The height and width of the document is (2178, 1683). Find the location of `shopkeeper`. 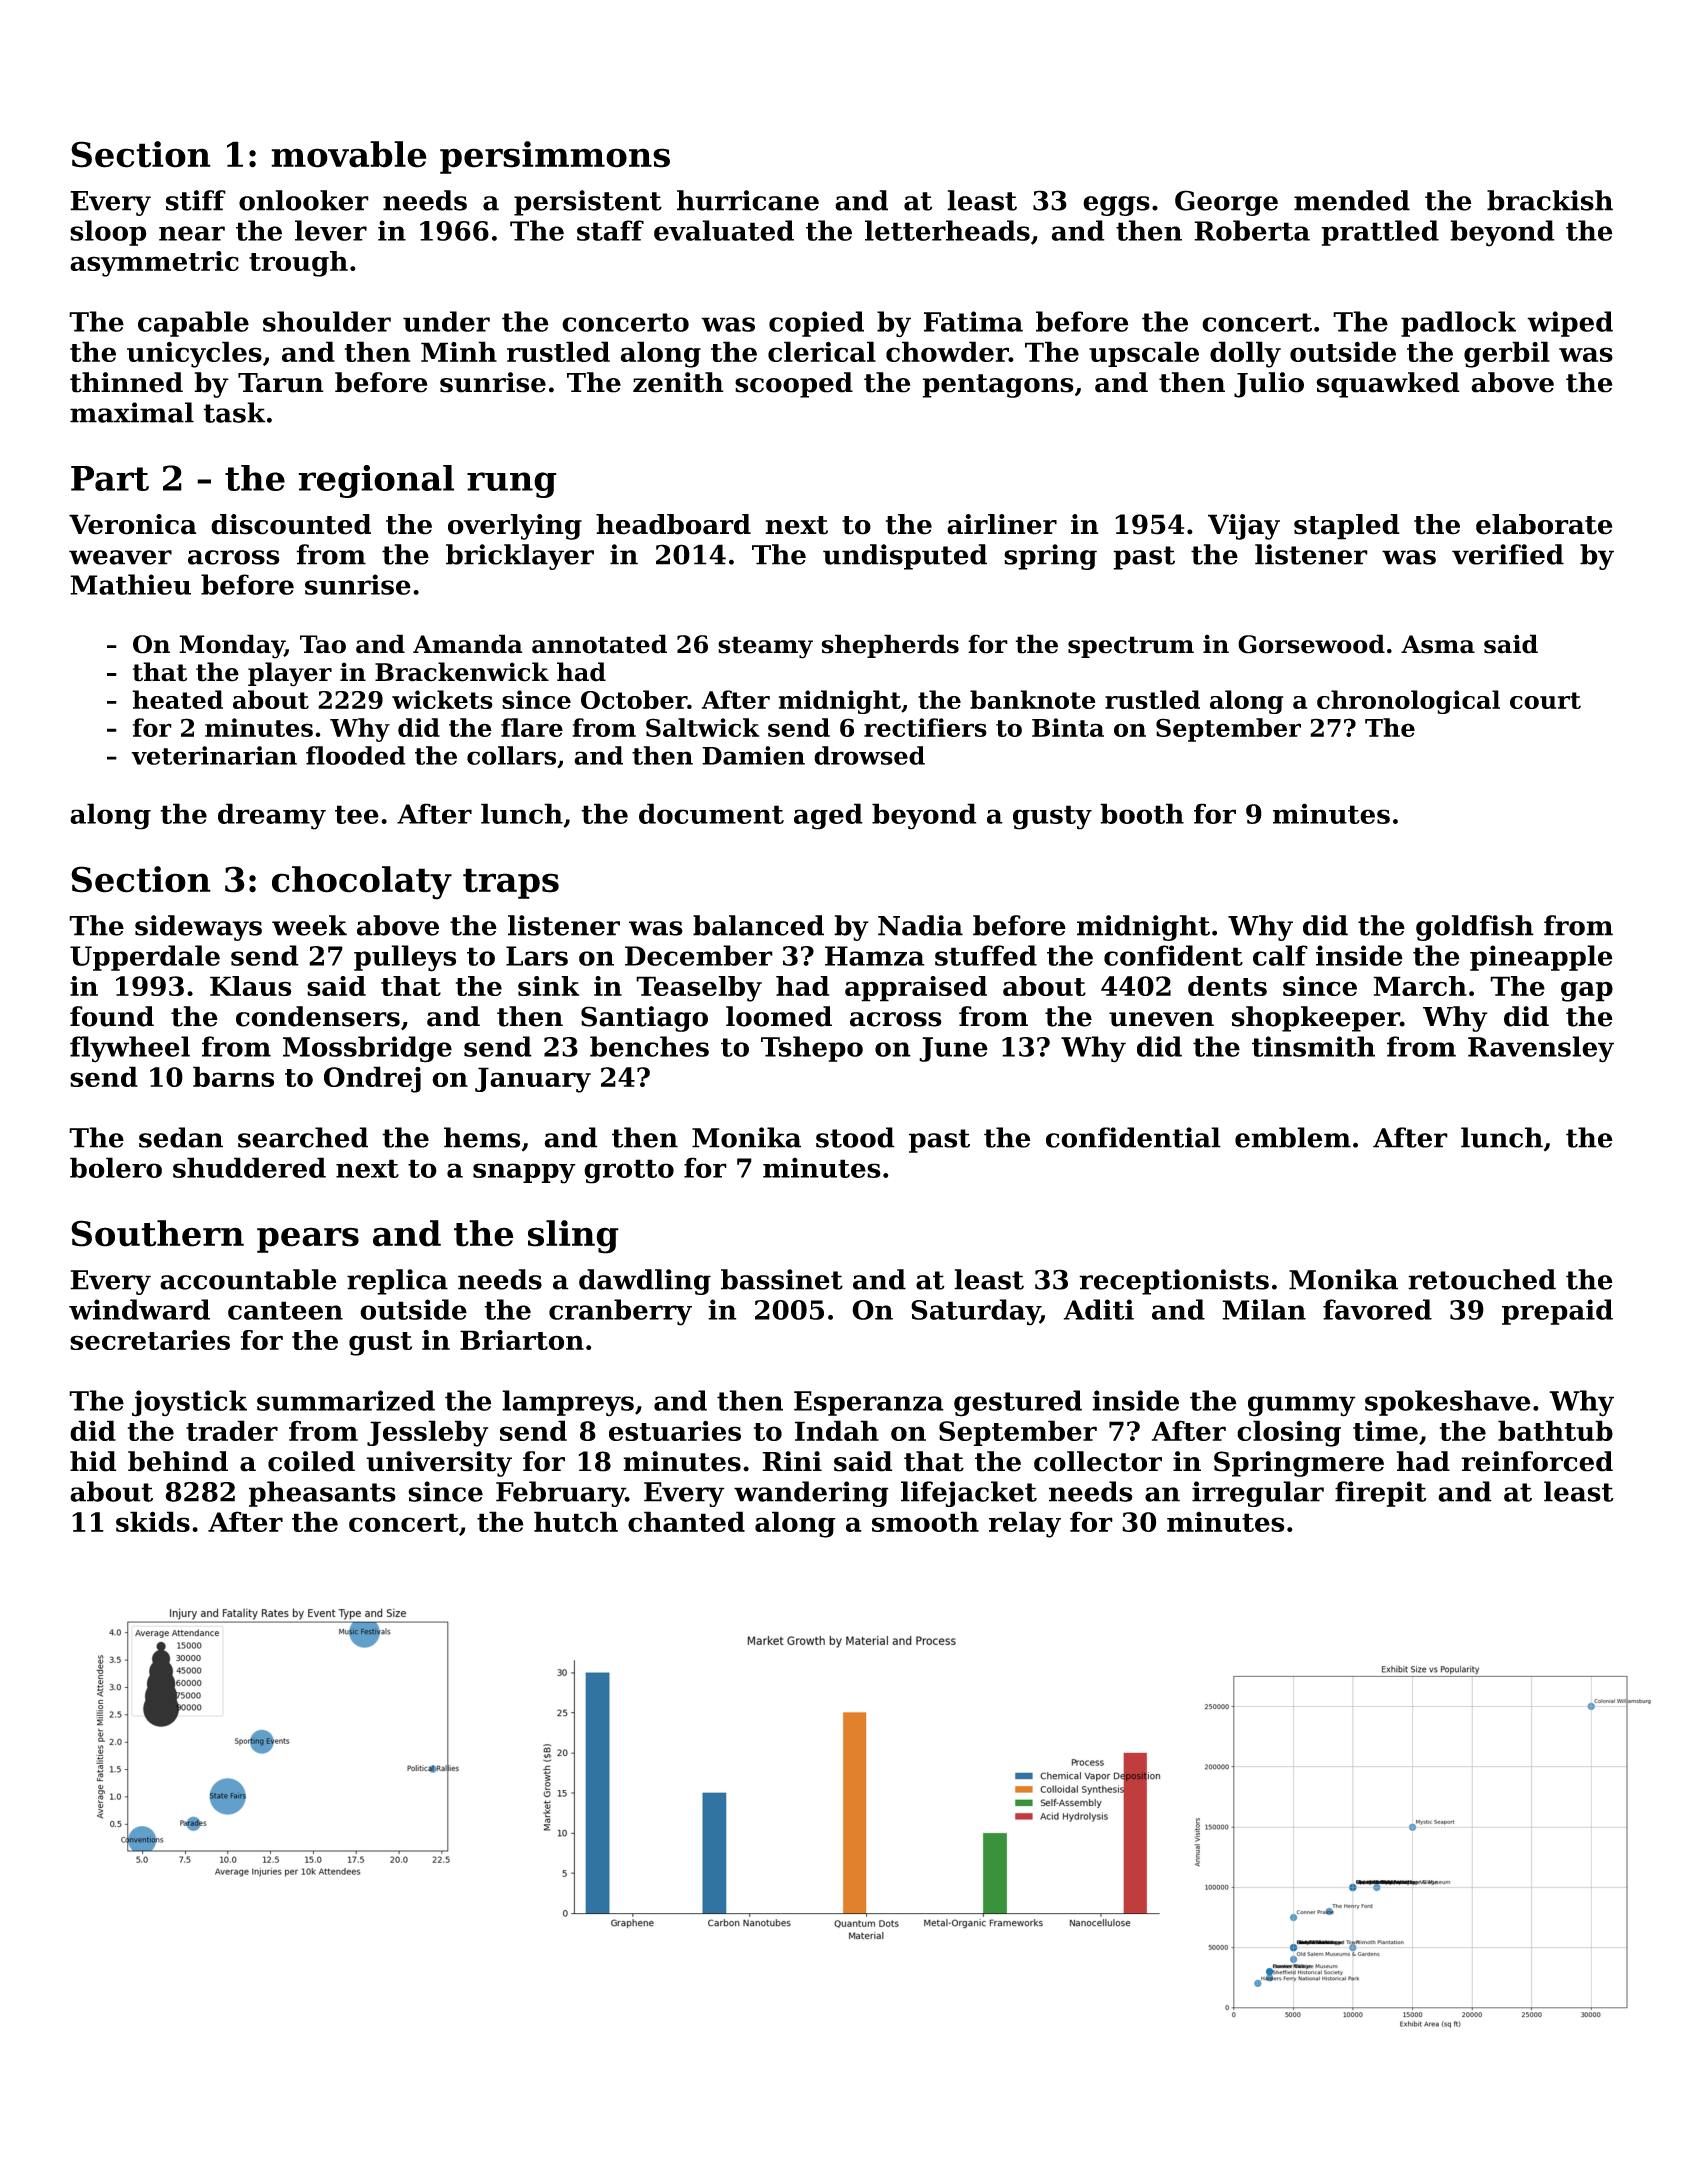

shopkeeper is located at coordinates (1316, 1019).
